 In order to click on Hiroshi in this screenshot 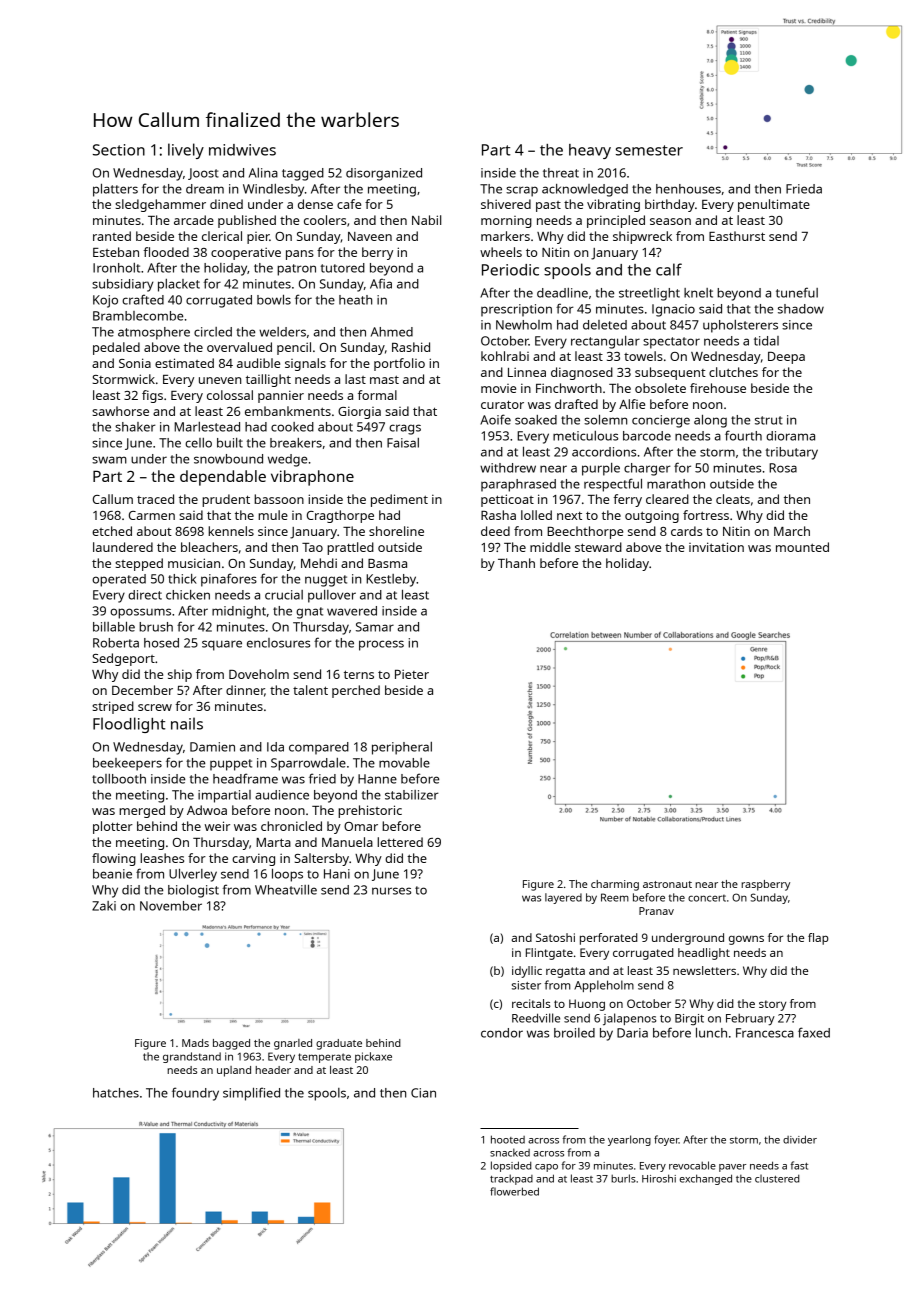, I will do `click(659, 1178)`.
